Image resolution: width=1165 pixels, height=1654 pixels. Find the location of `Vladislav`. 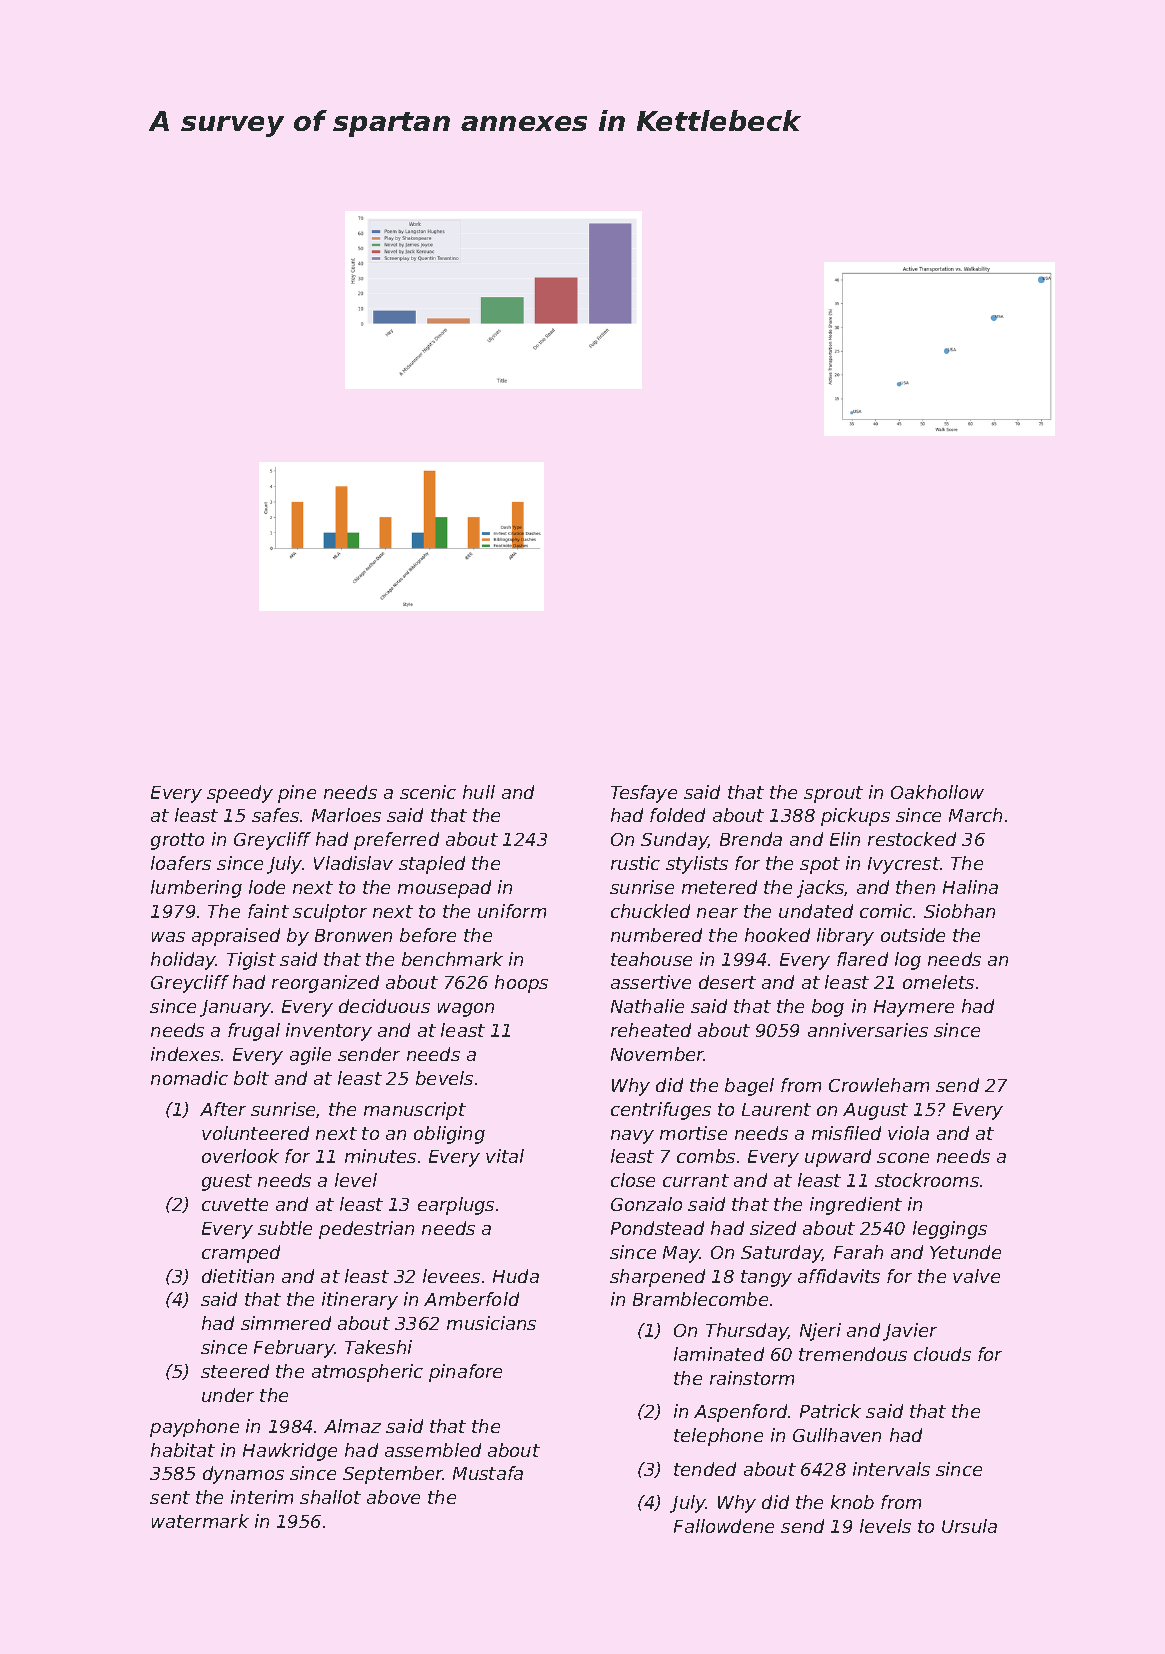

Vladislav is located at coordinates (353, 863).
